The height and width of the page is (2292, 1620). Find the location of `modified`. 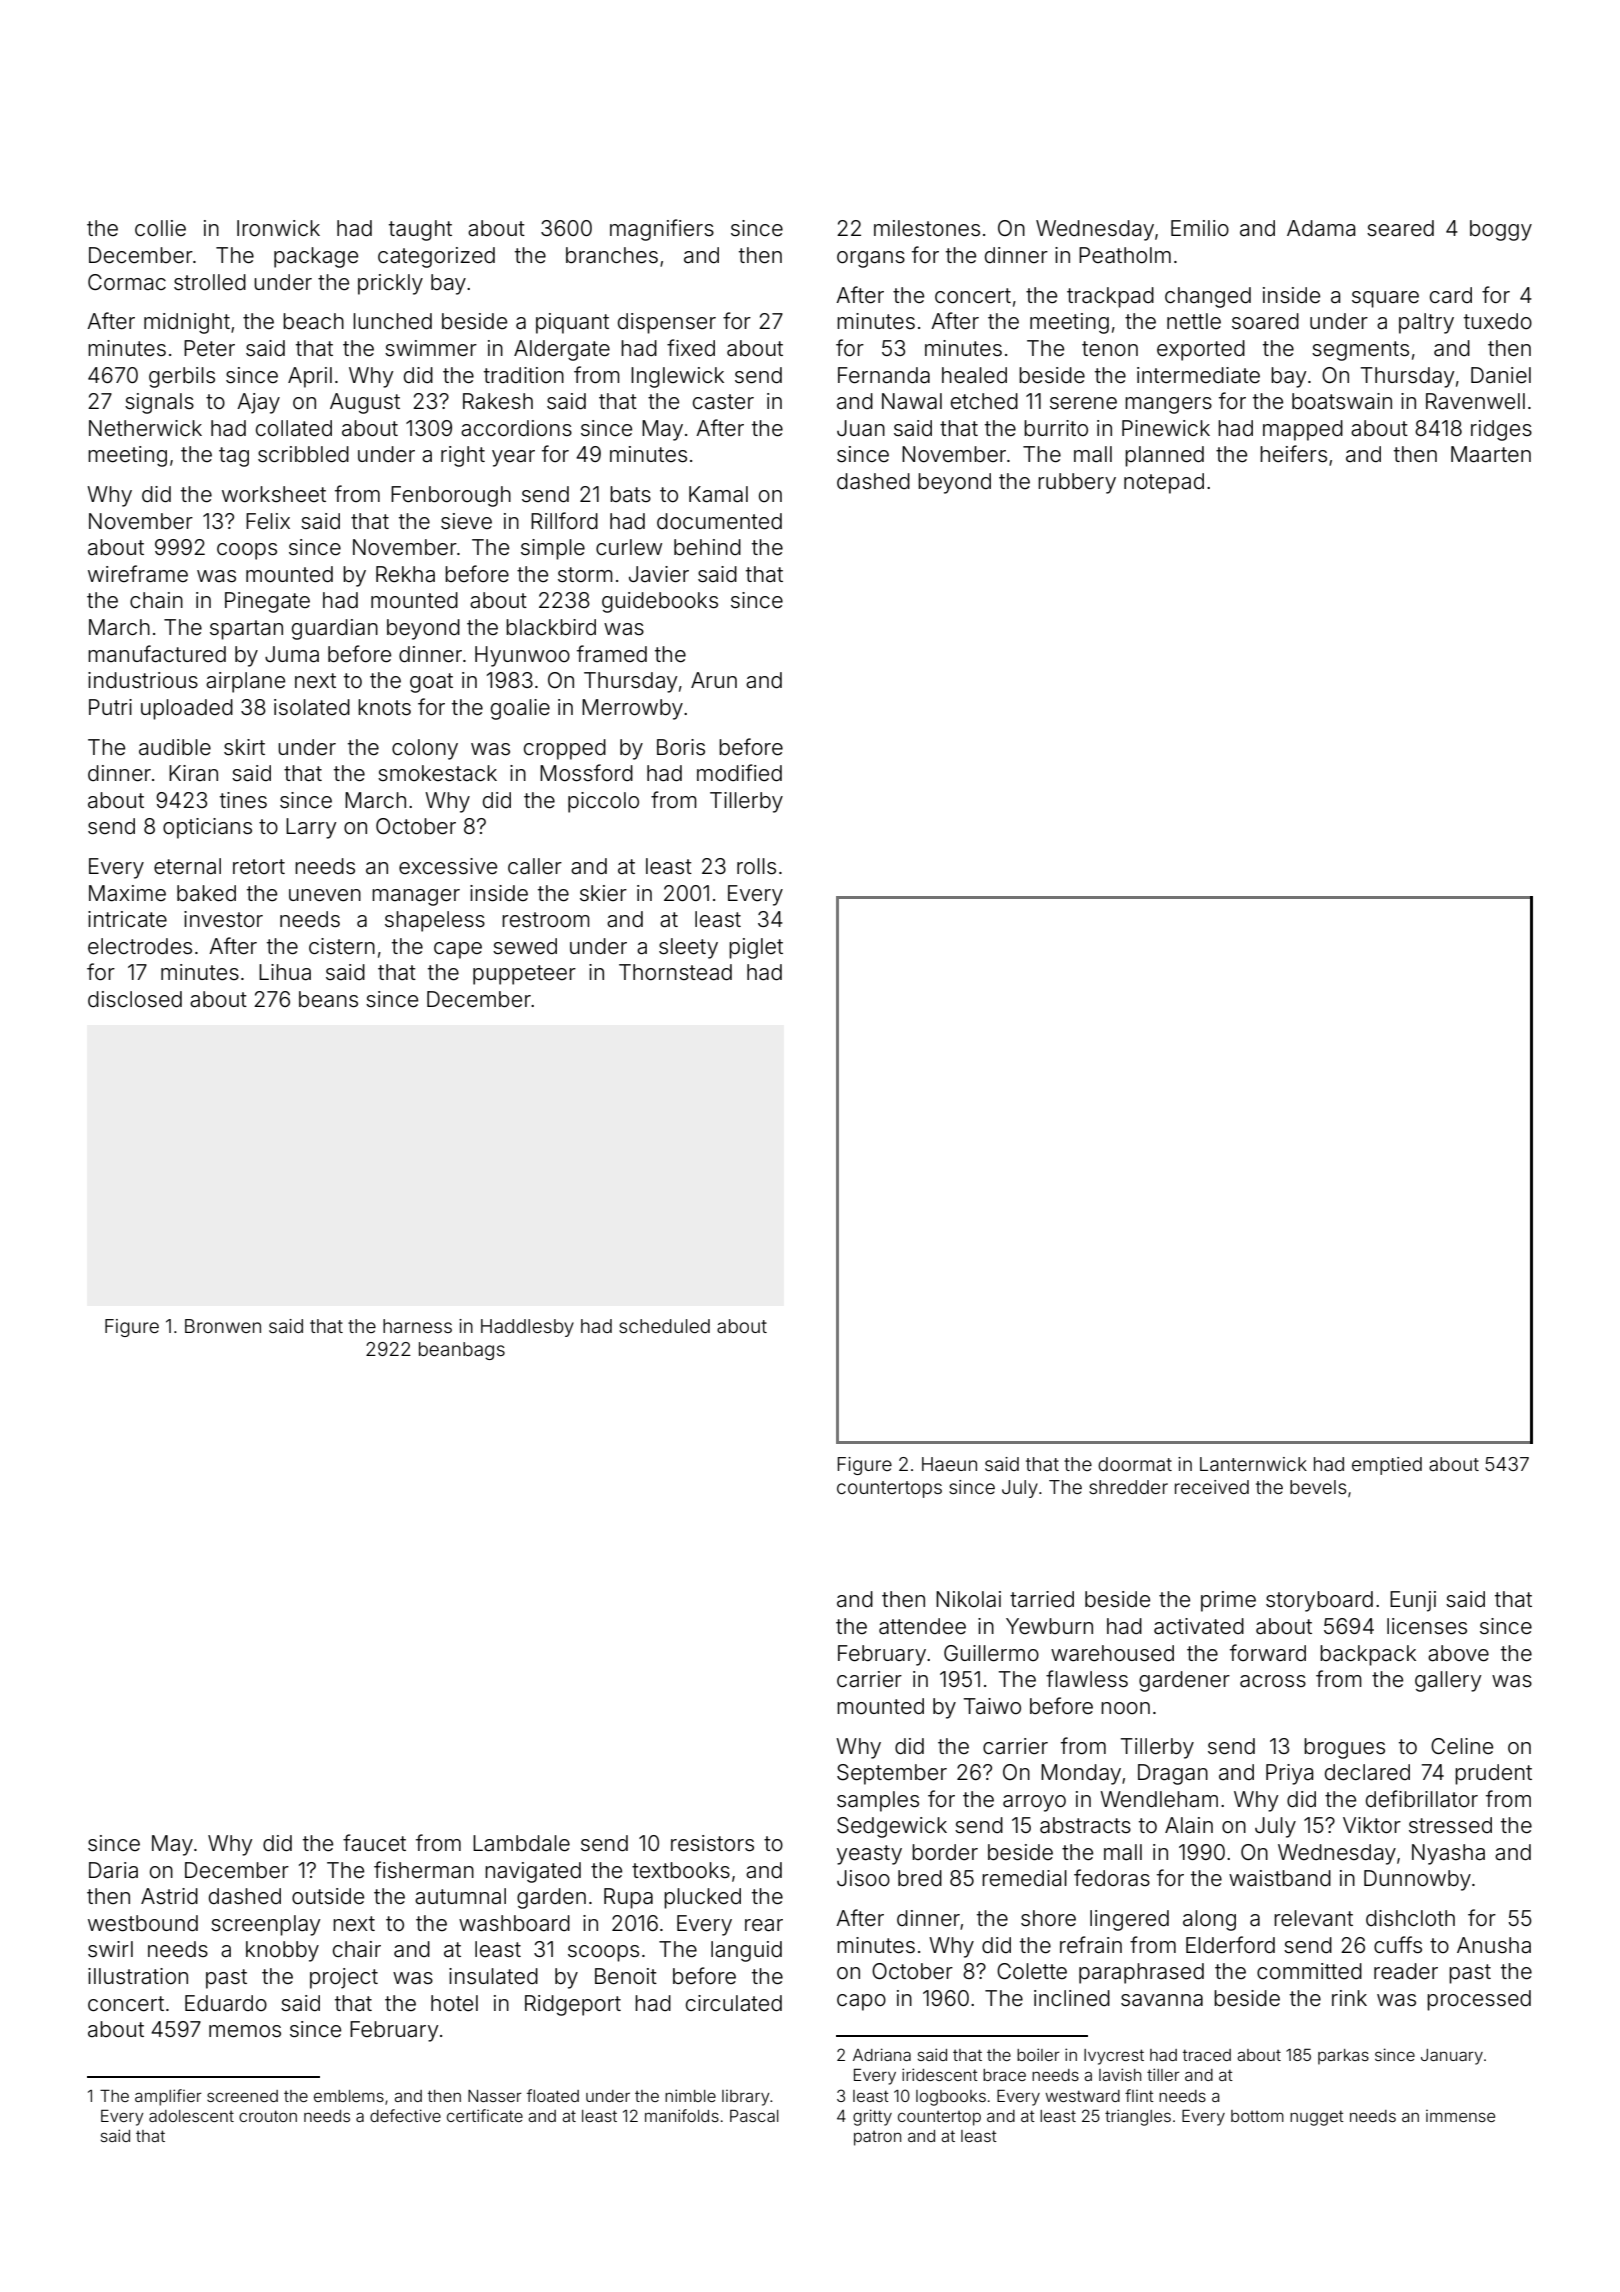

modified is located at coordinates (739, 773).
